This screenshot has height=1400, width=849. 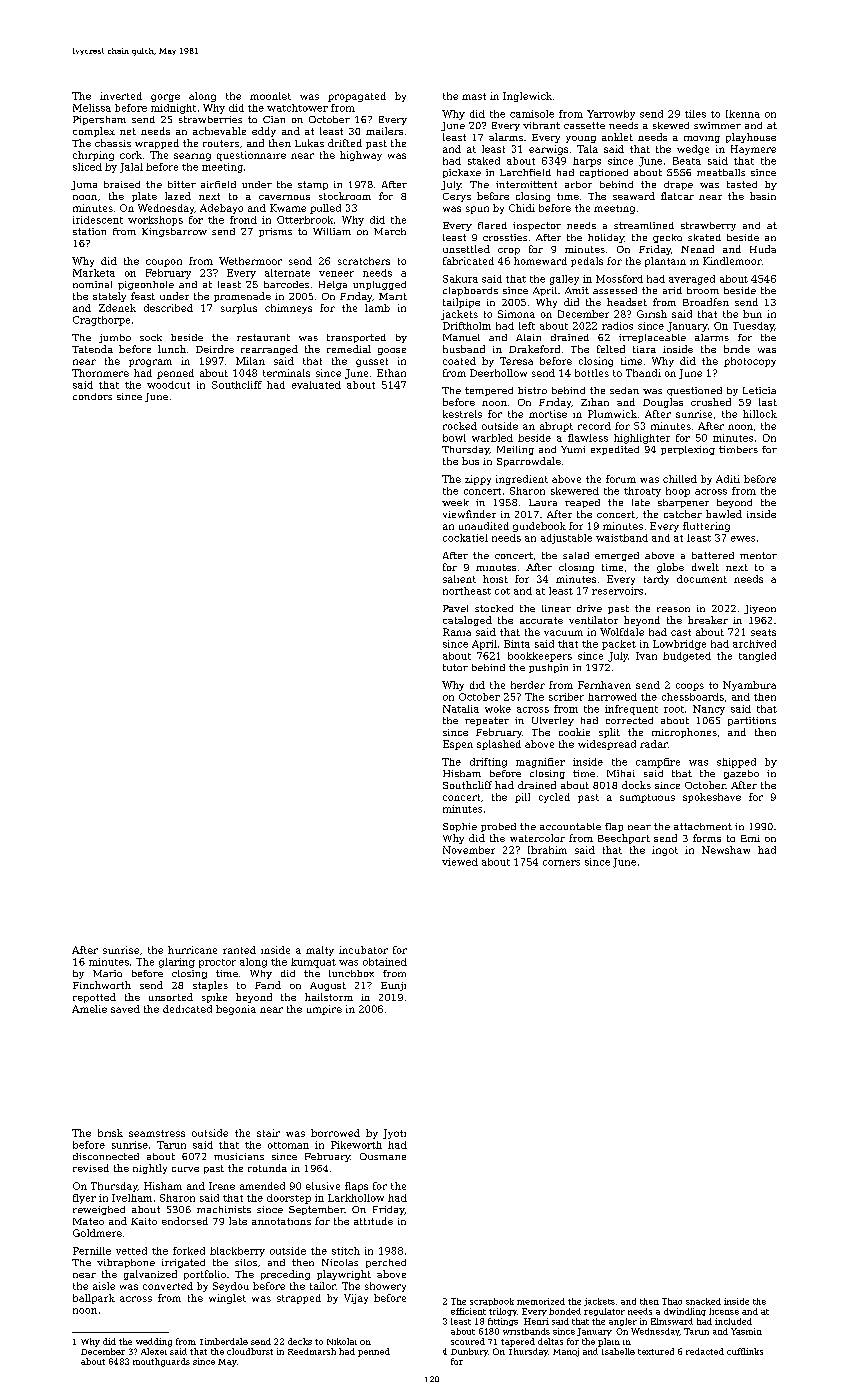 I want to click on inverted, so click(x=121, y=96).
